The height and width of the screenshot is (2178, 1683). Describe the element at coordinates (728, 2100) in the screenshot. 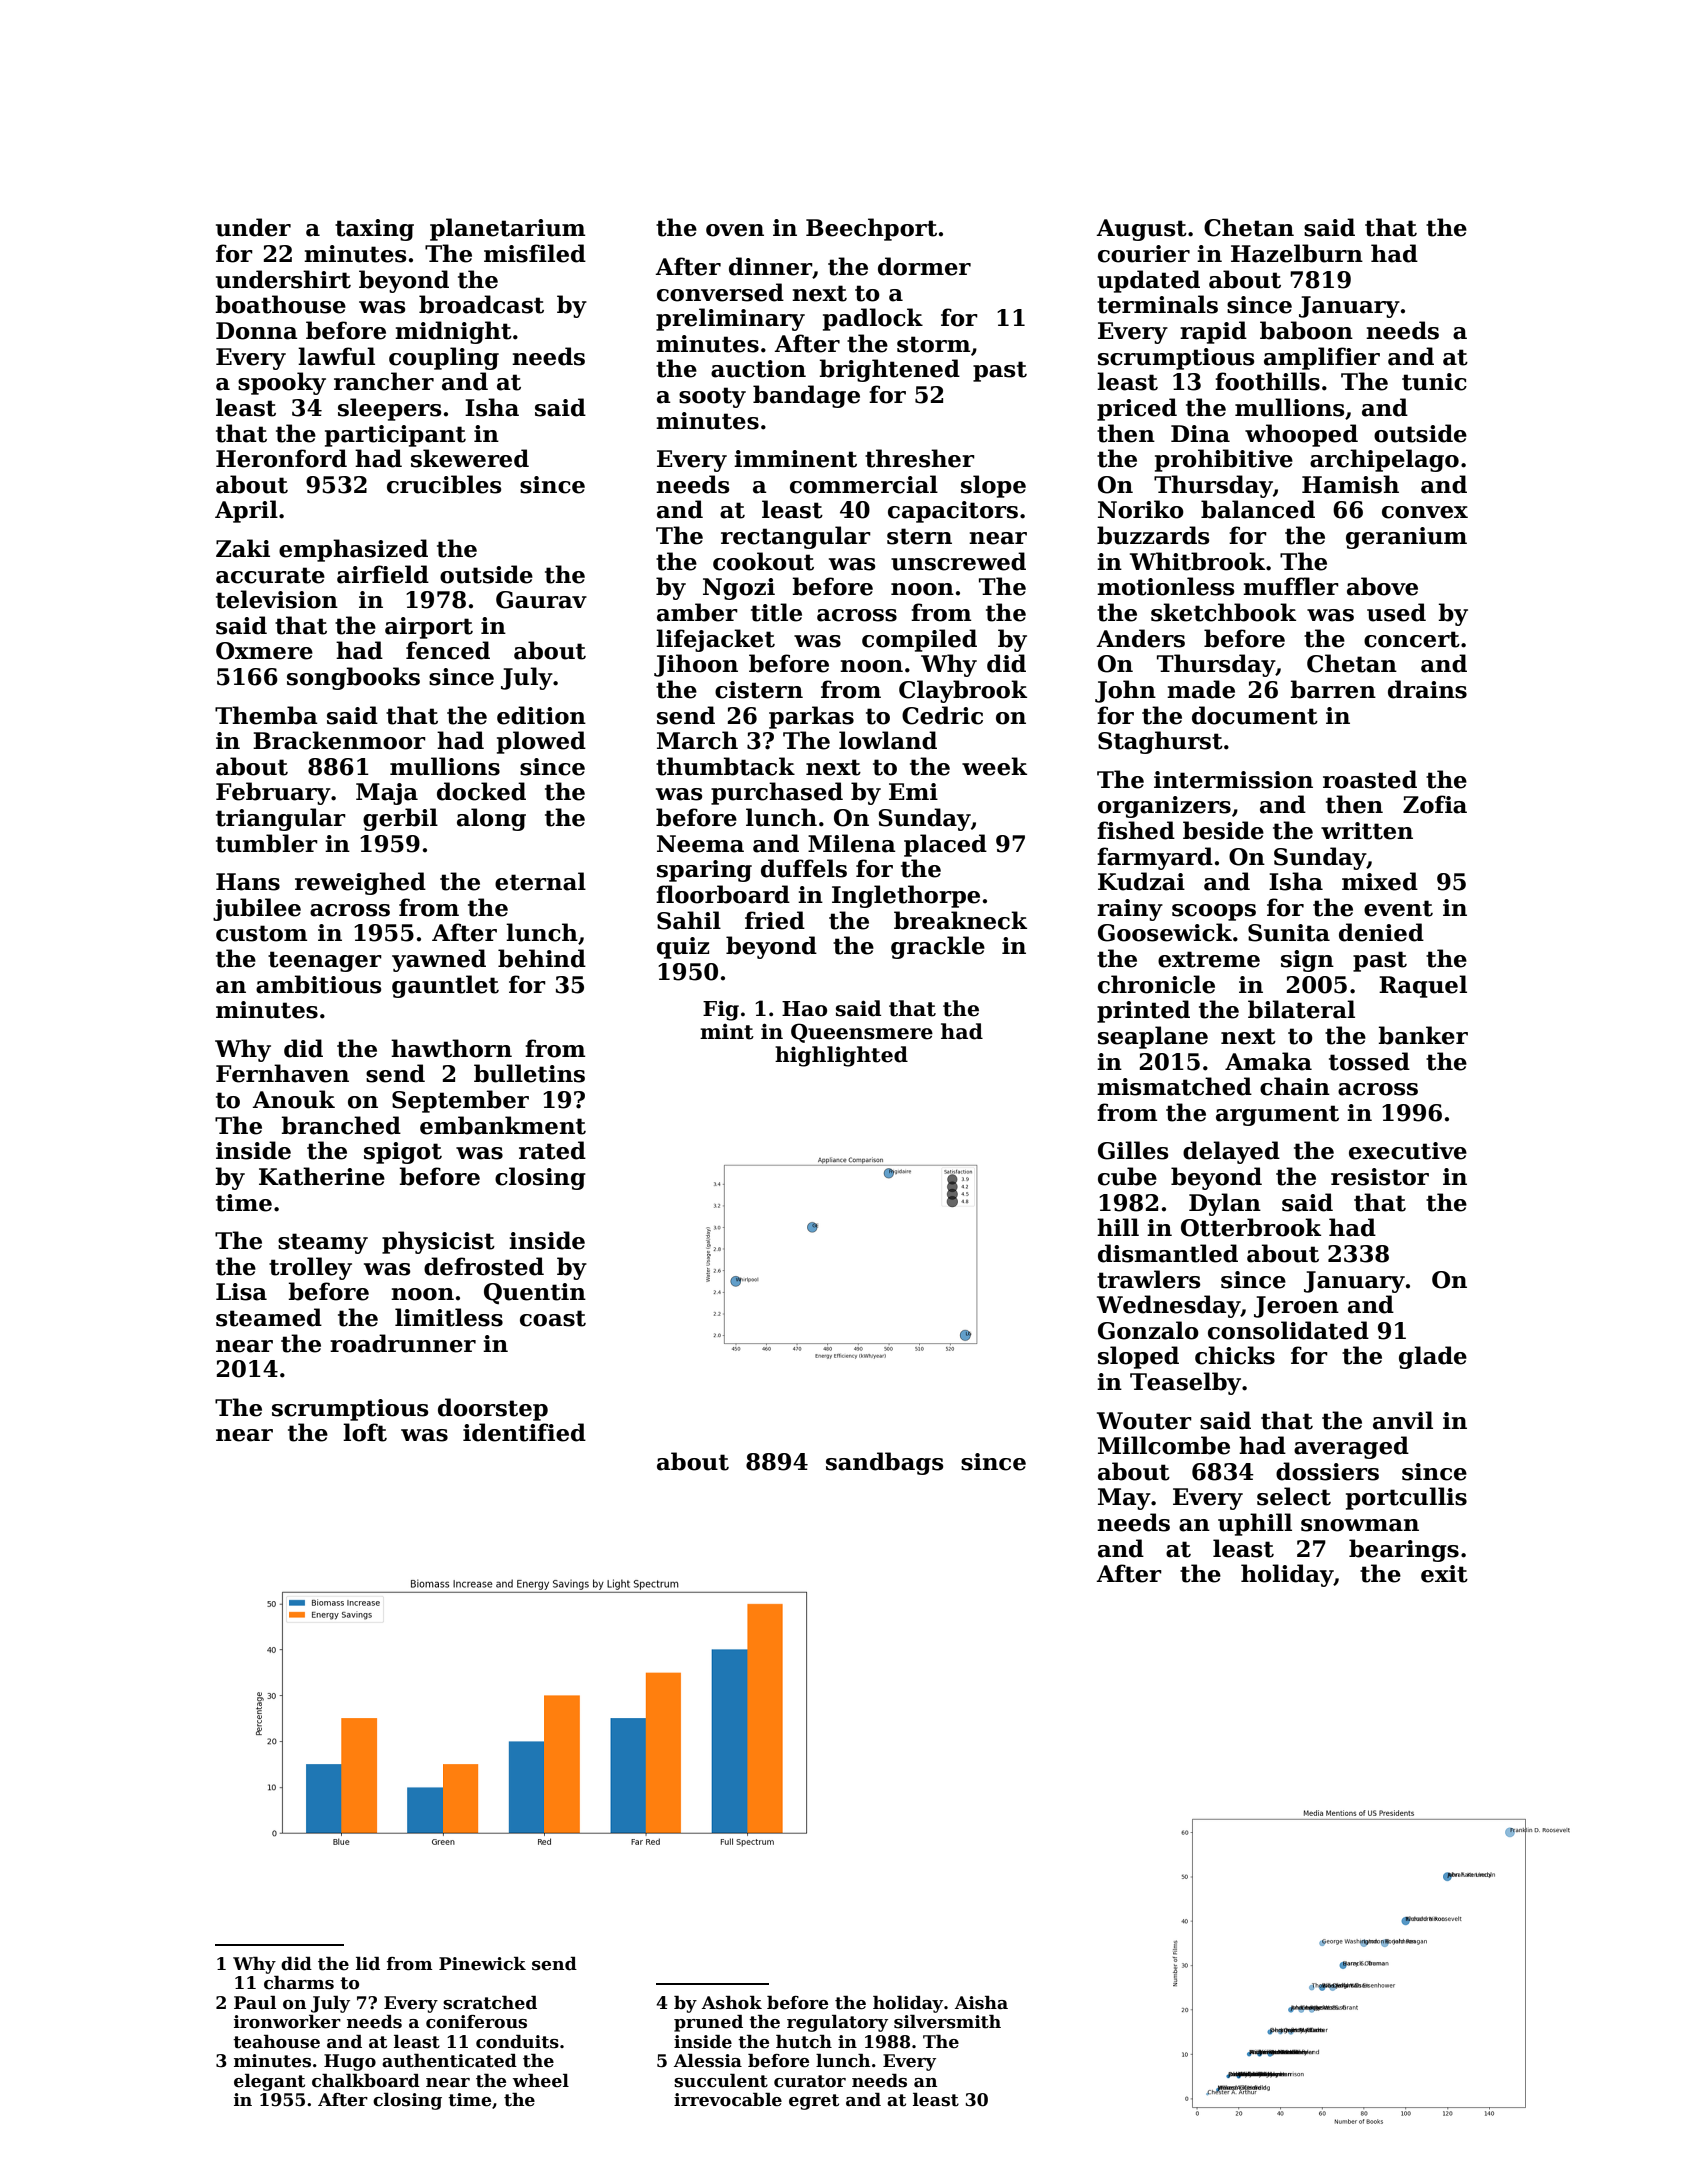

I see `irrevocable` at that location.
